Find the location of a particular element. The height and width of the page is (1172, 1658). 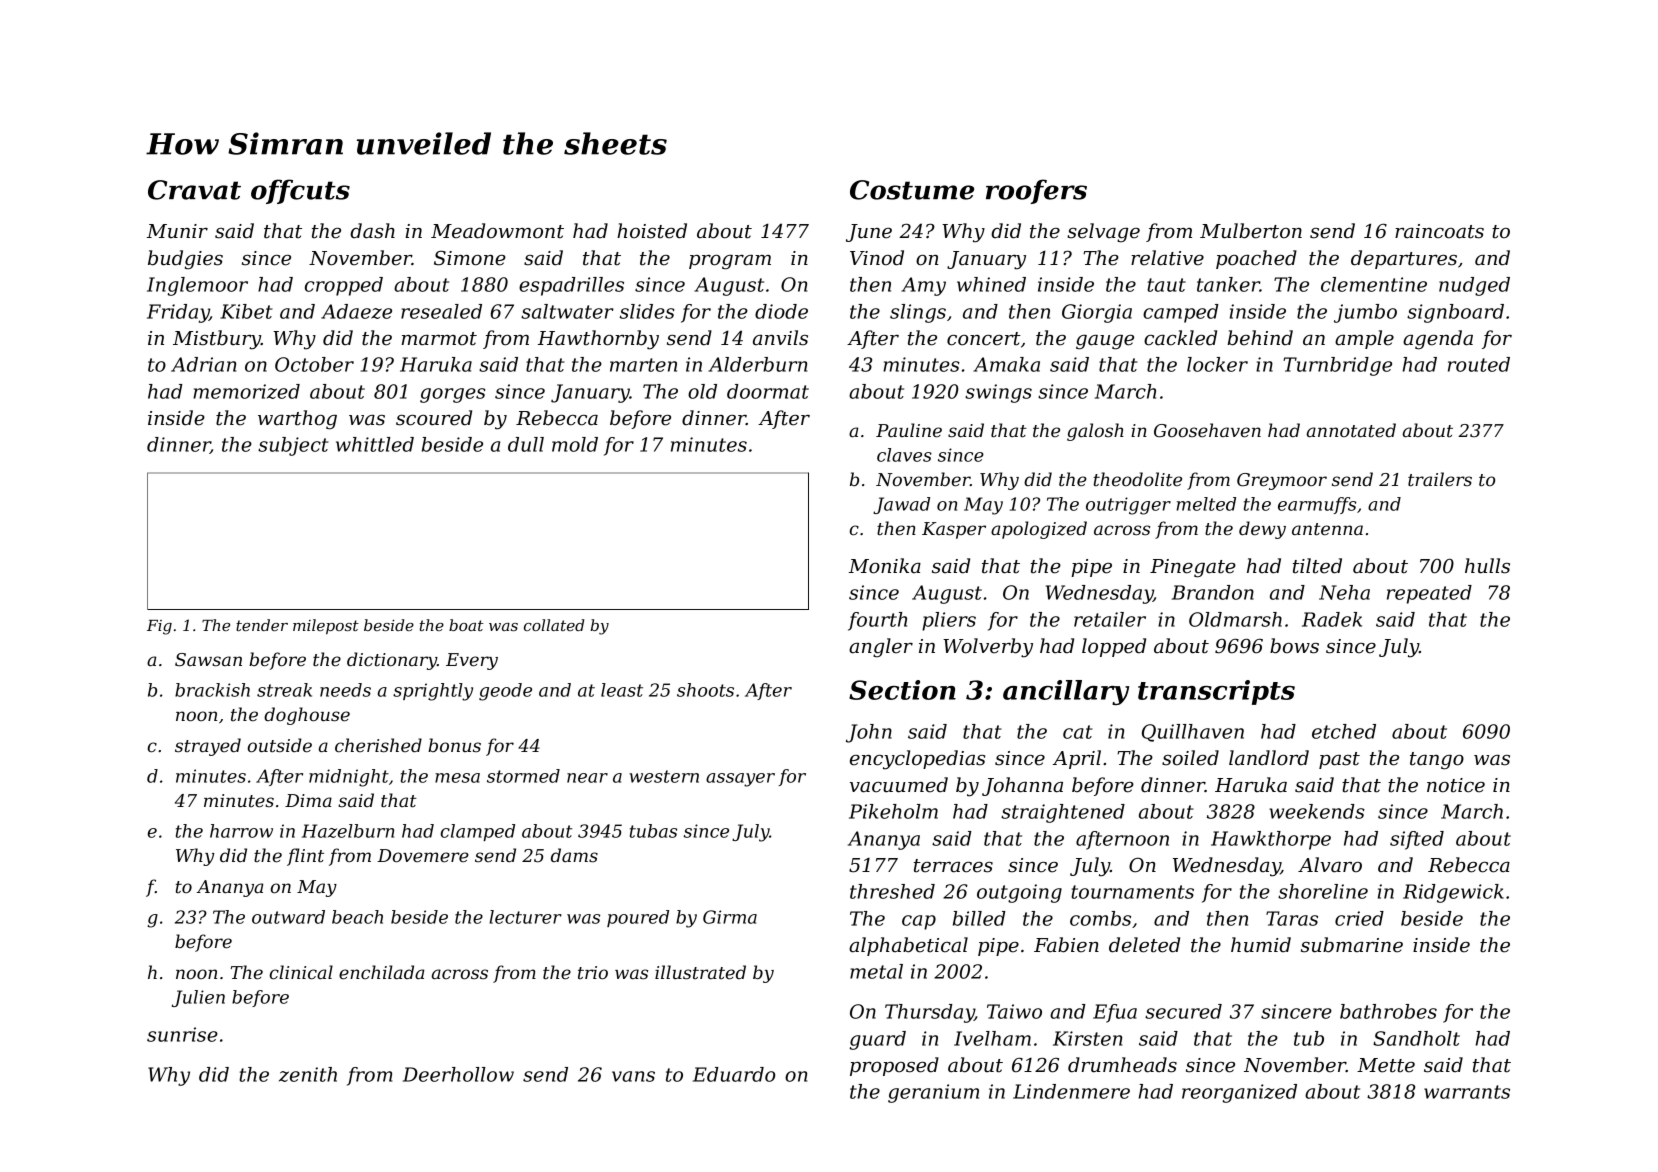

Fig is located at coordinates (159, 627).
